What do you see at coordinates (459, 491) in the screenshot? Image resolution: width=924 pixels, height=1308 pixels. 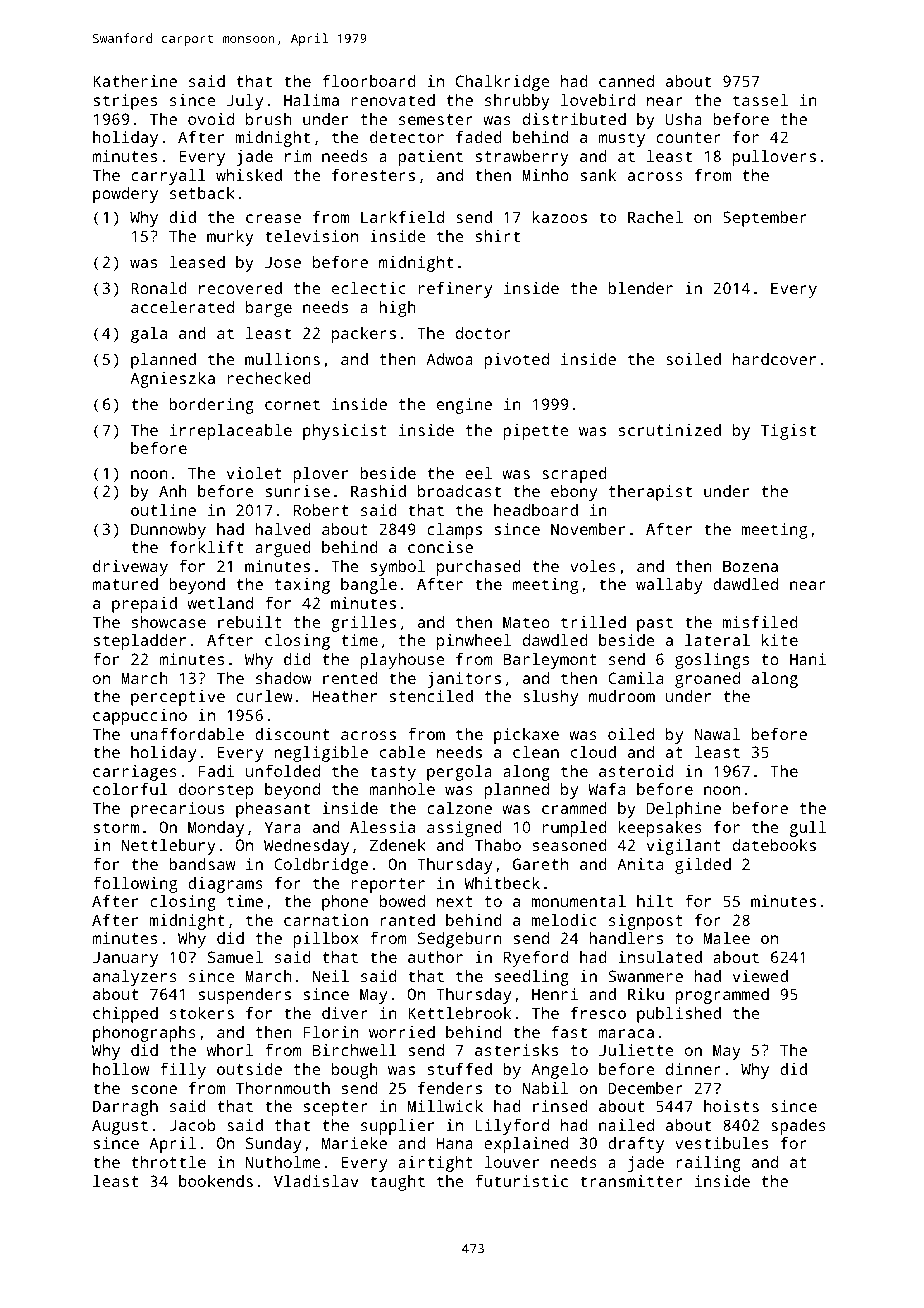 I see `broadcast` at bounding box center [459, 491].
